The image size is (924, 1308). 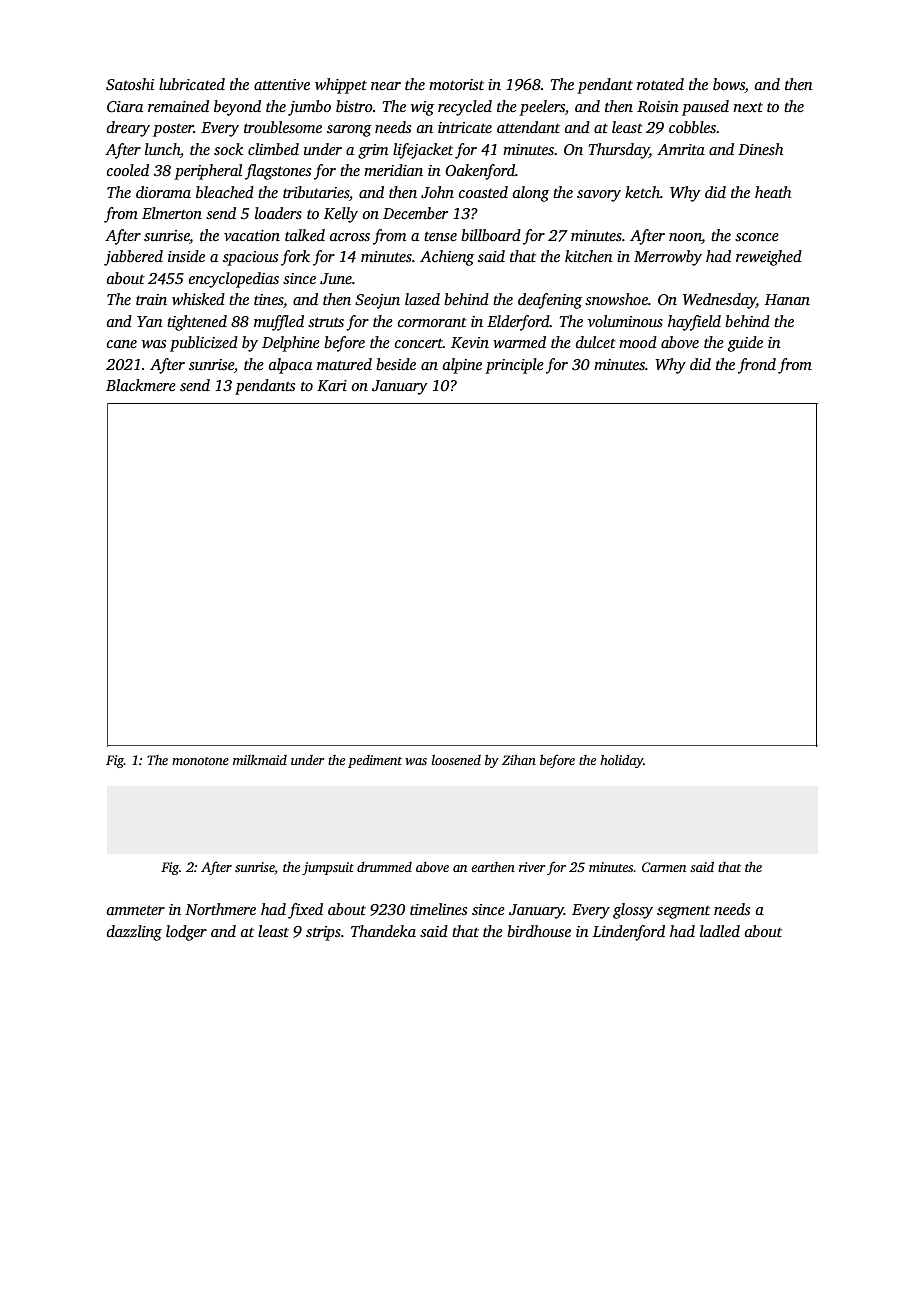 I want to click on Kelly, so click(x=341, y=215).
